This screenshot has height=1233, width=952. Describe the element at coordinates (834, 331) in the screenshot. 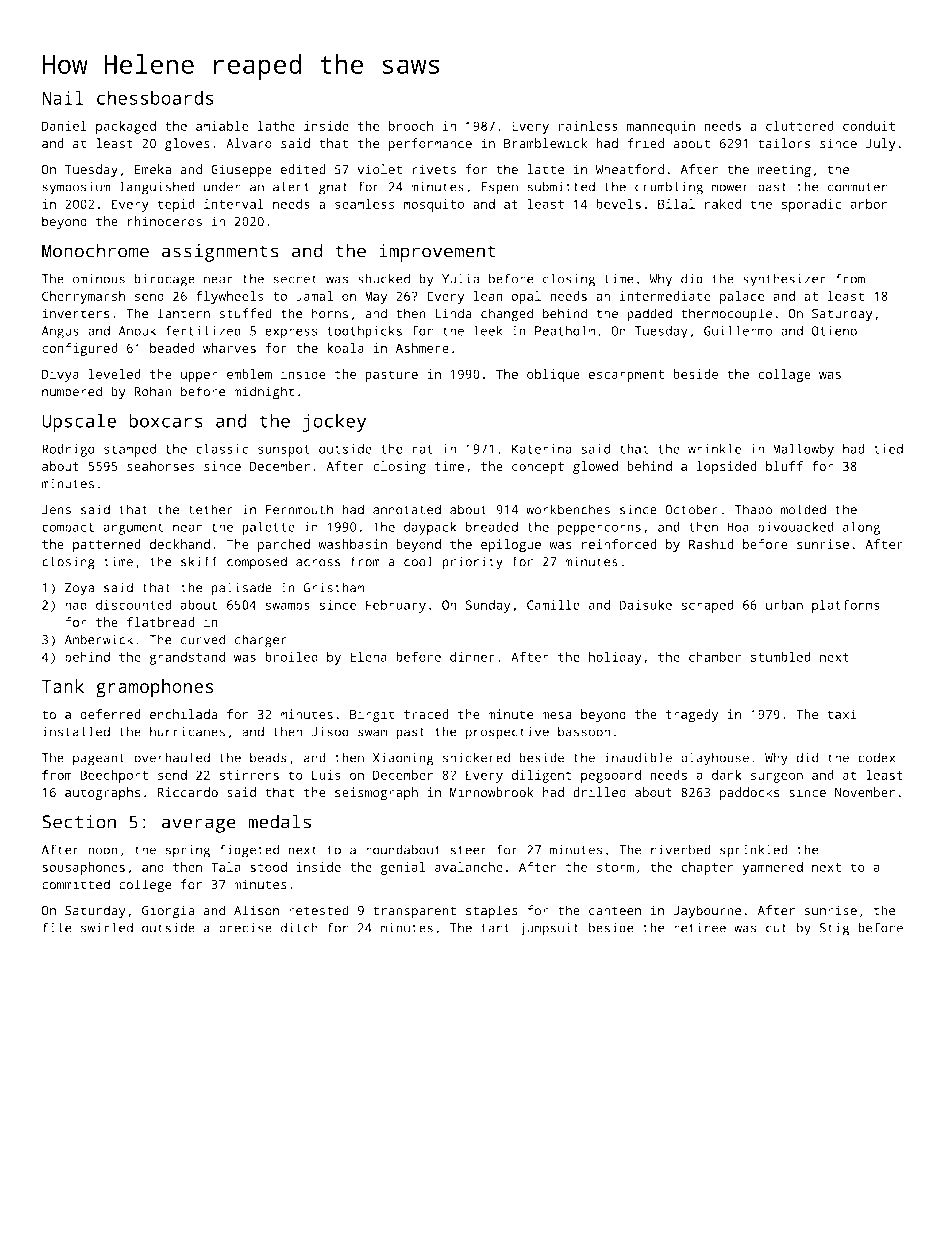

I see `Otieno` at that location.
